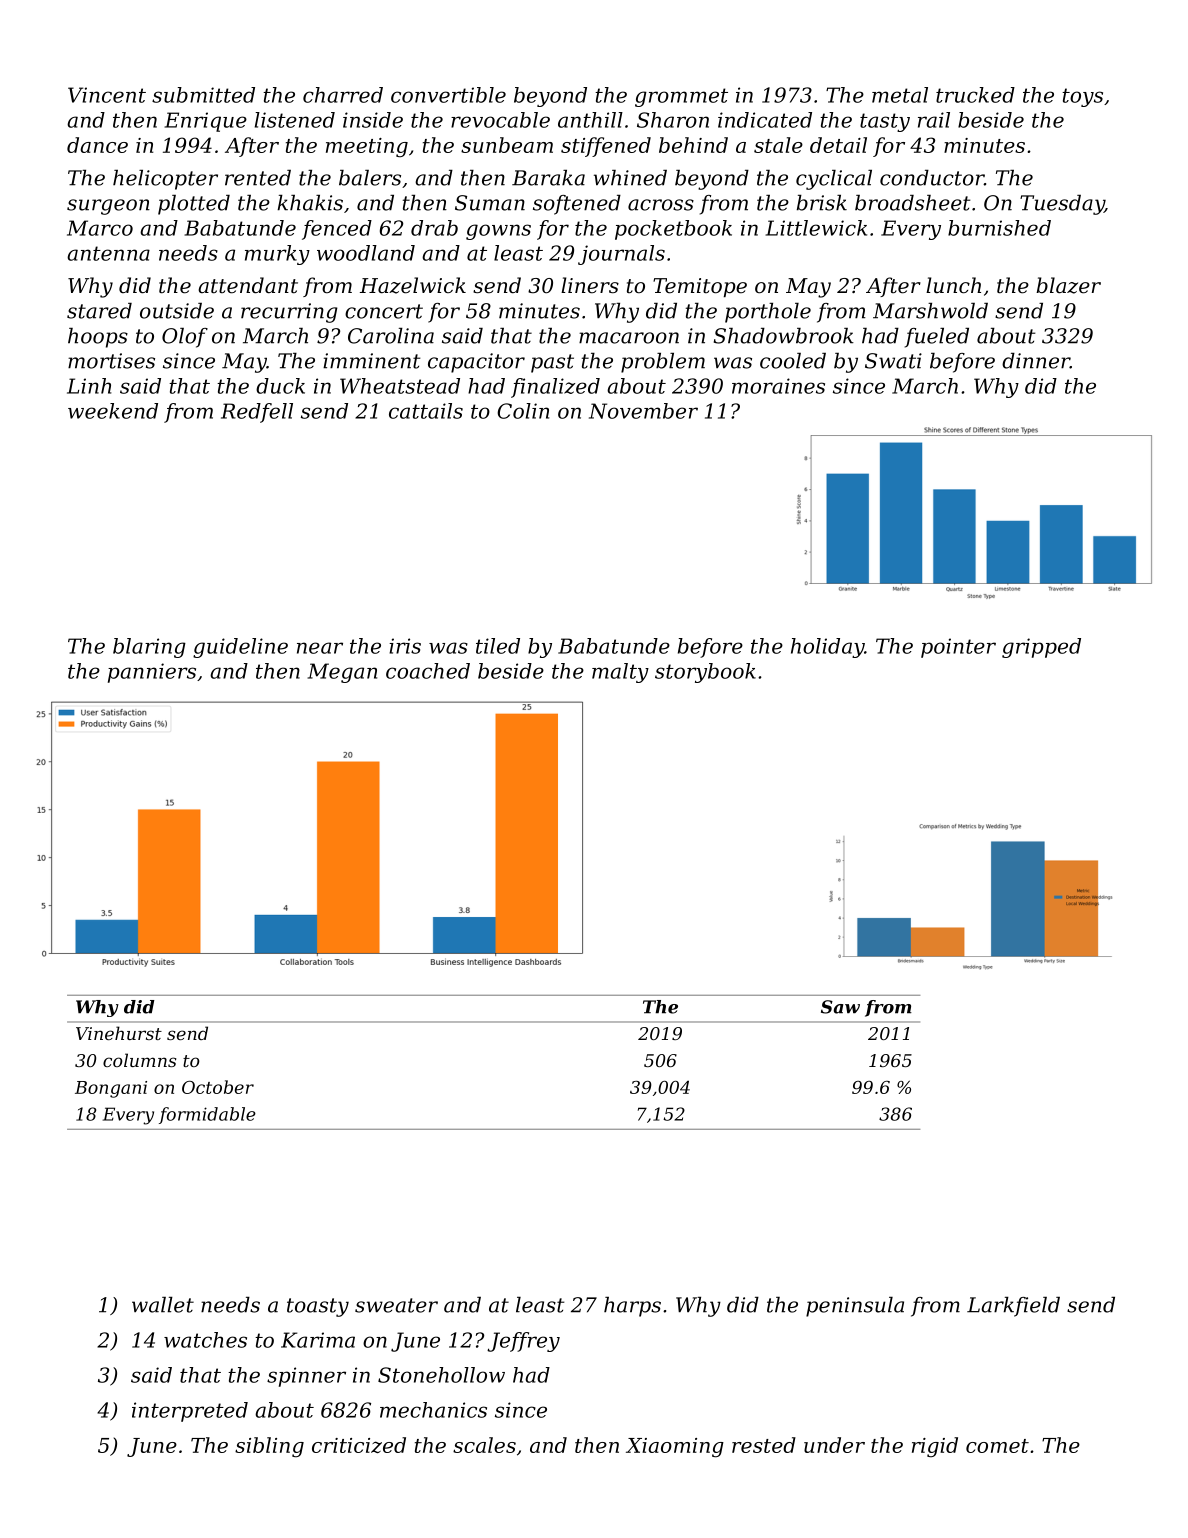 Image resolution: width=1188 pixels, height=1538 pixels. Describe the element at coordinates (953, 285) in the screenshot. I see `lunch` at that location.
